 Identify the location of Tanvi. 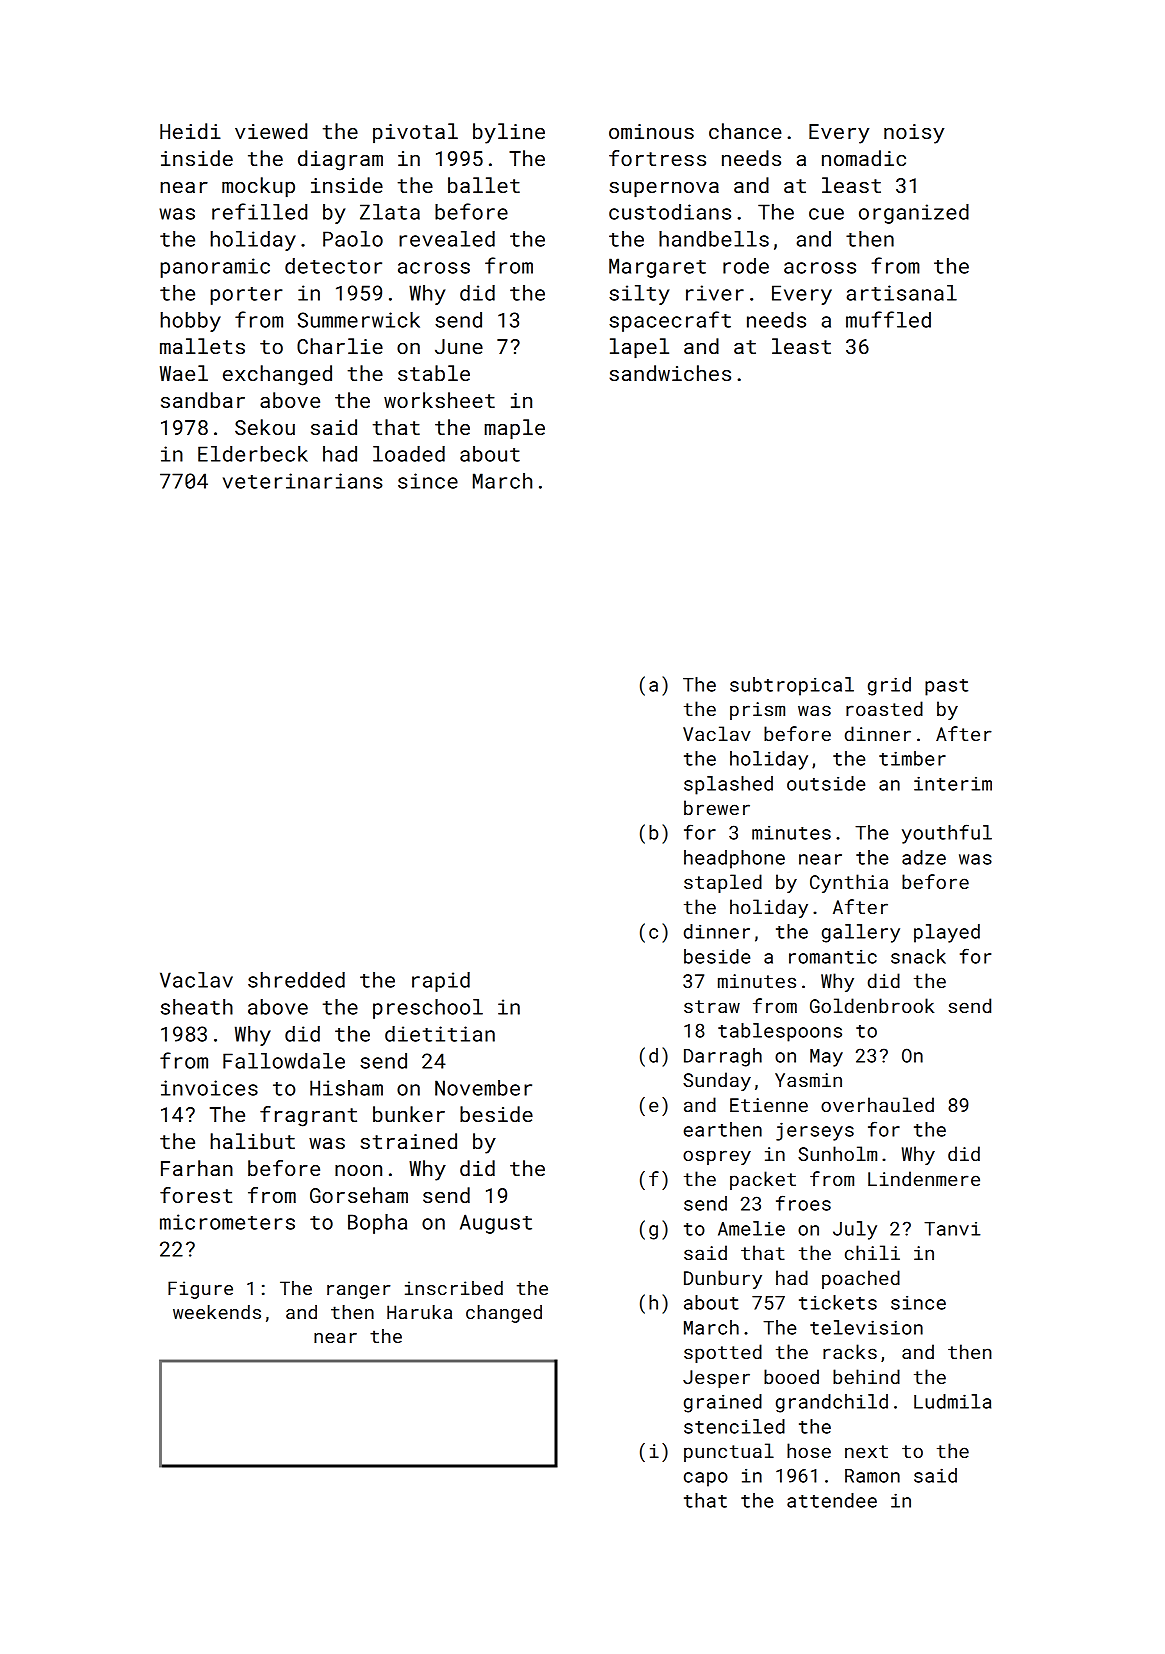
(952, 1229).
